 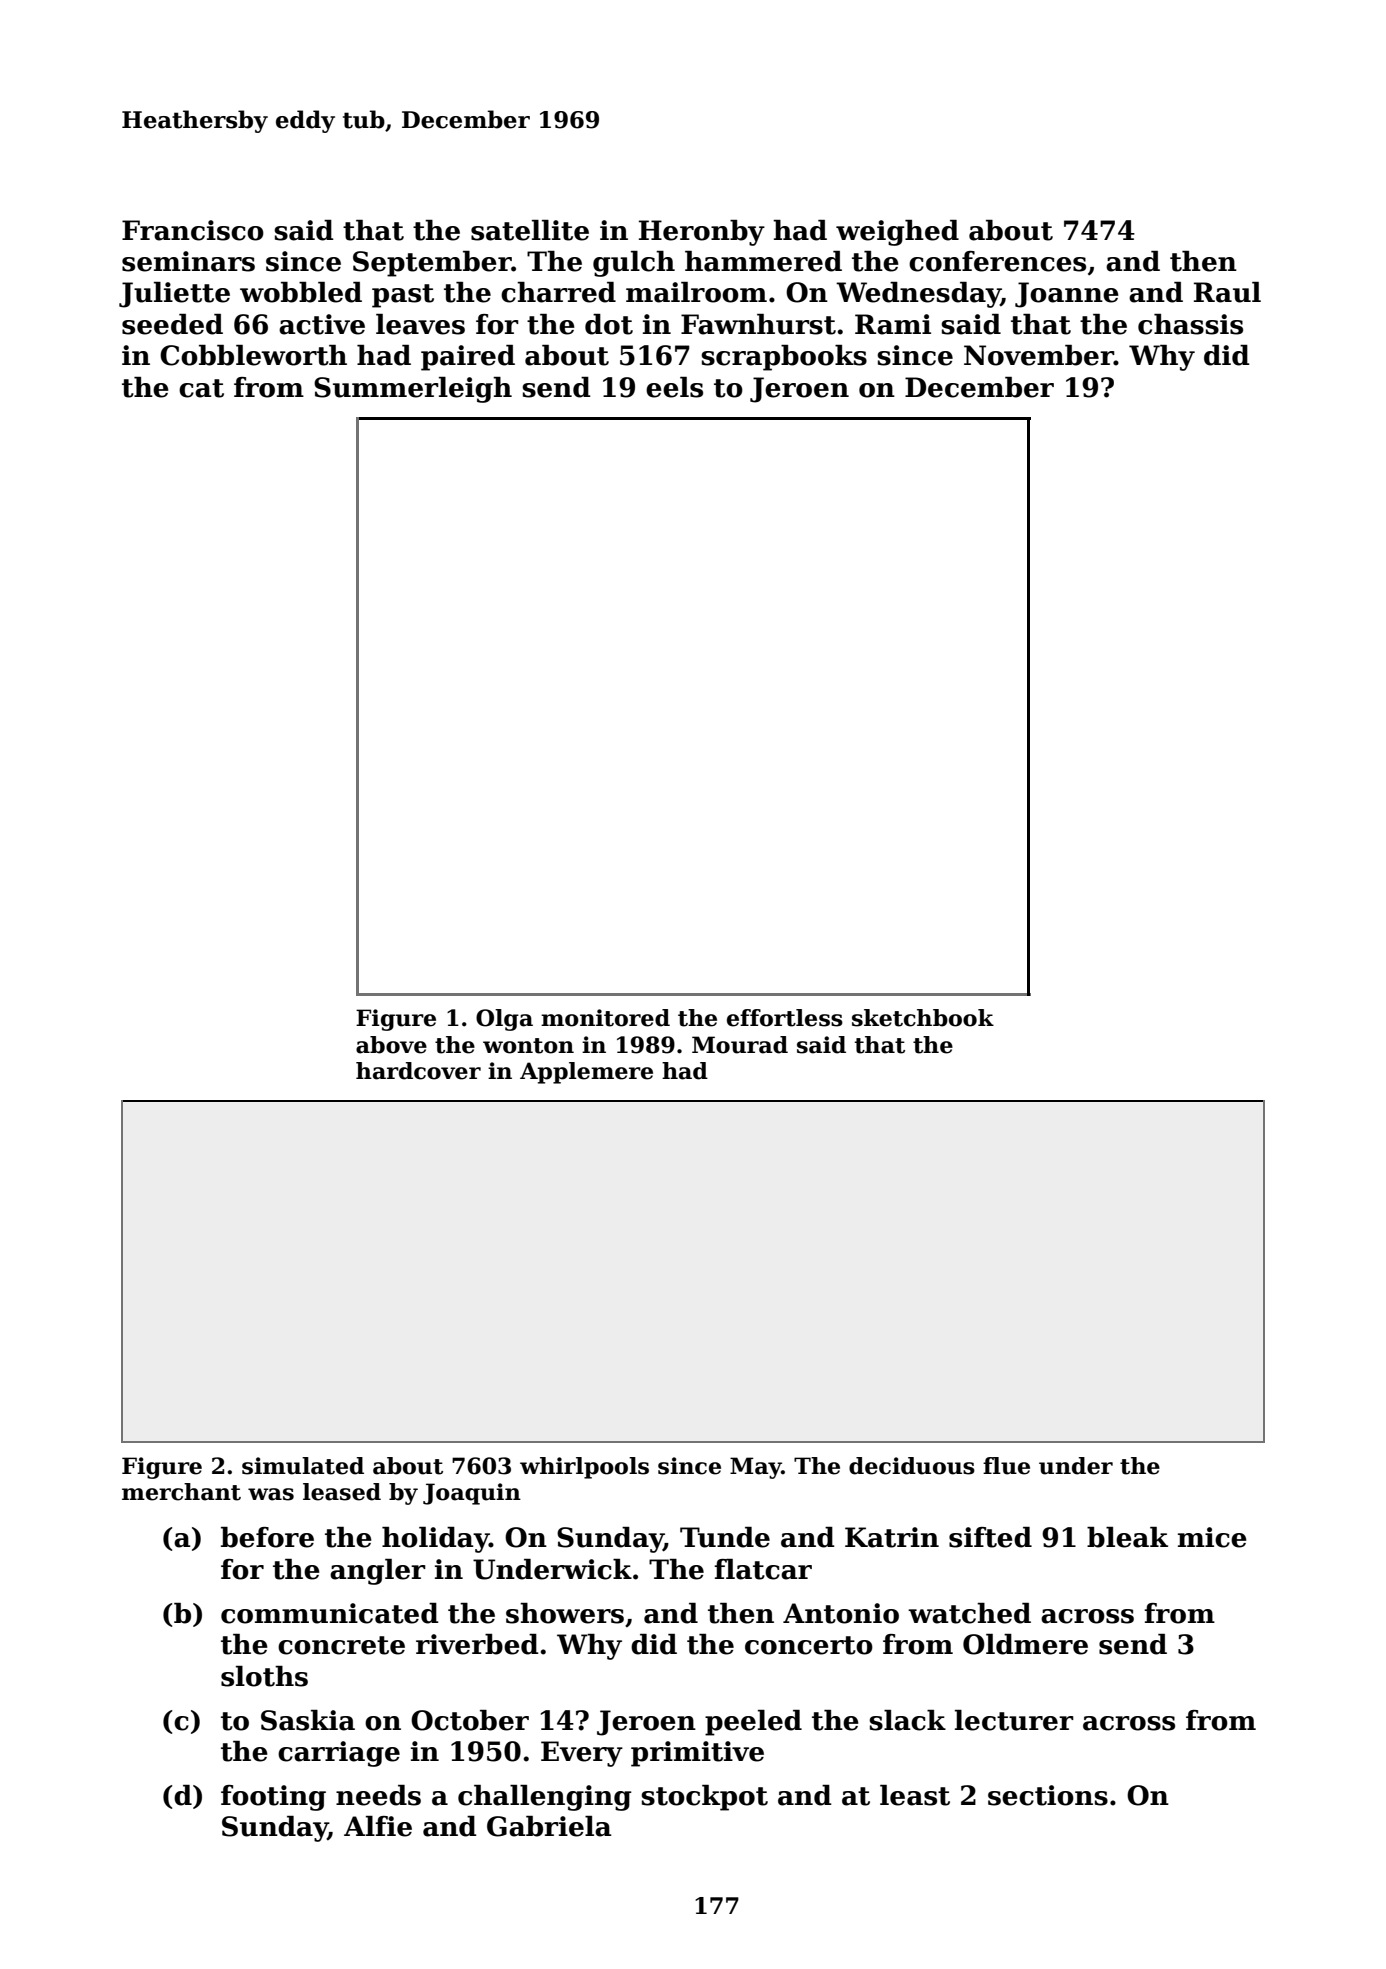 I want to click on Summerleigh, so click(x=413, y=390).
